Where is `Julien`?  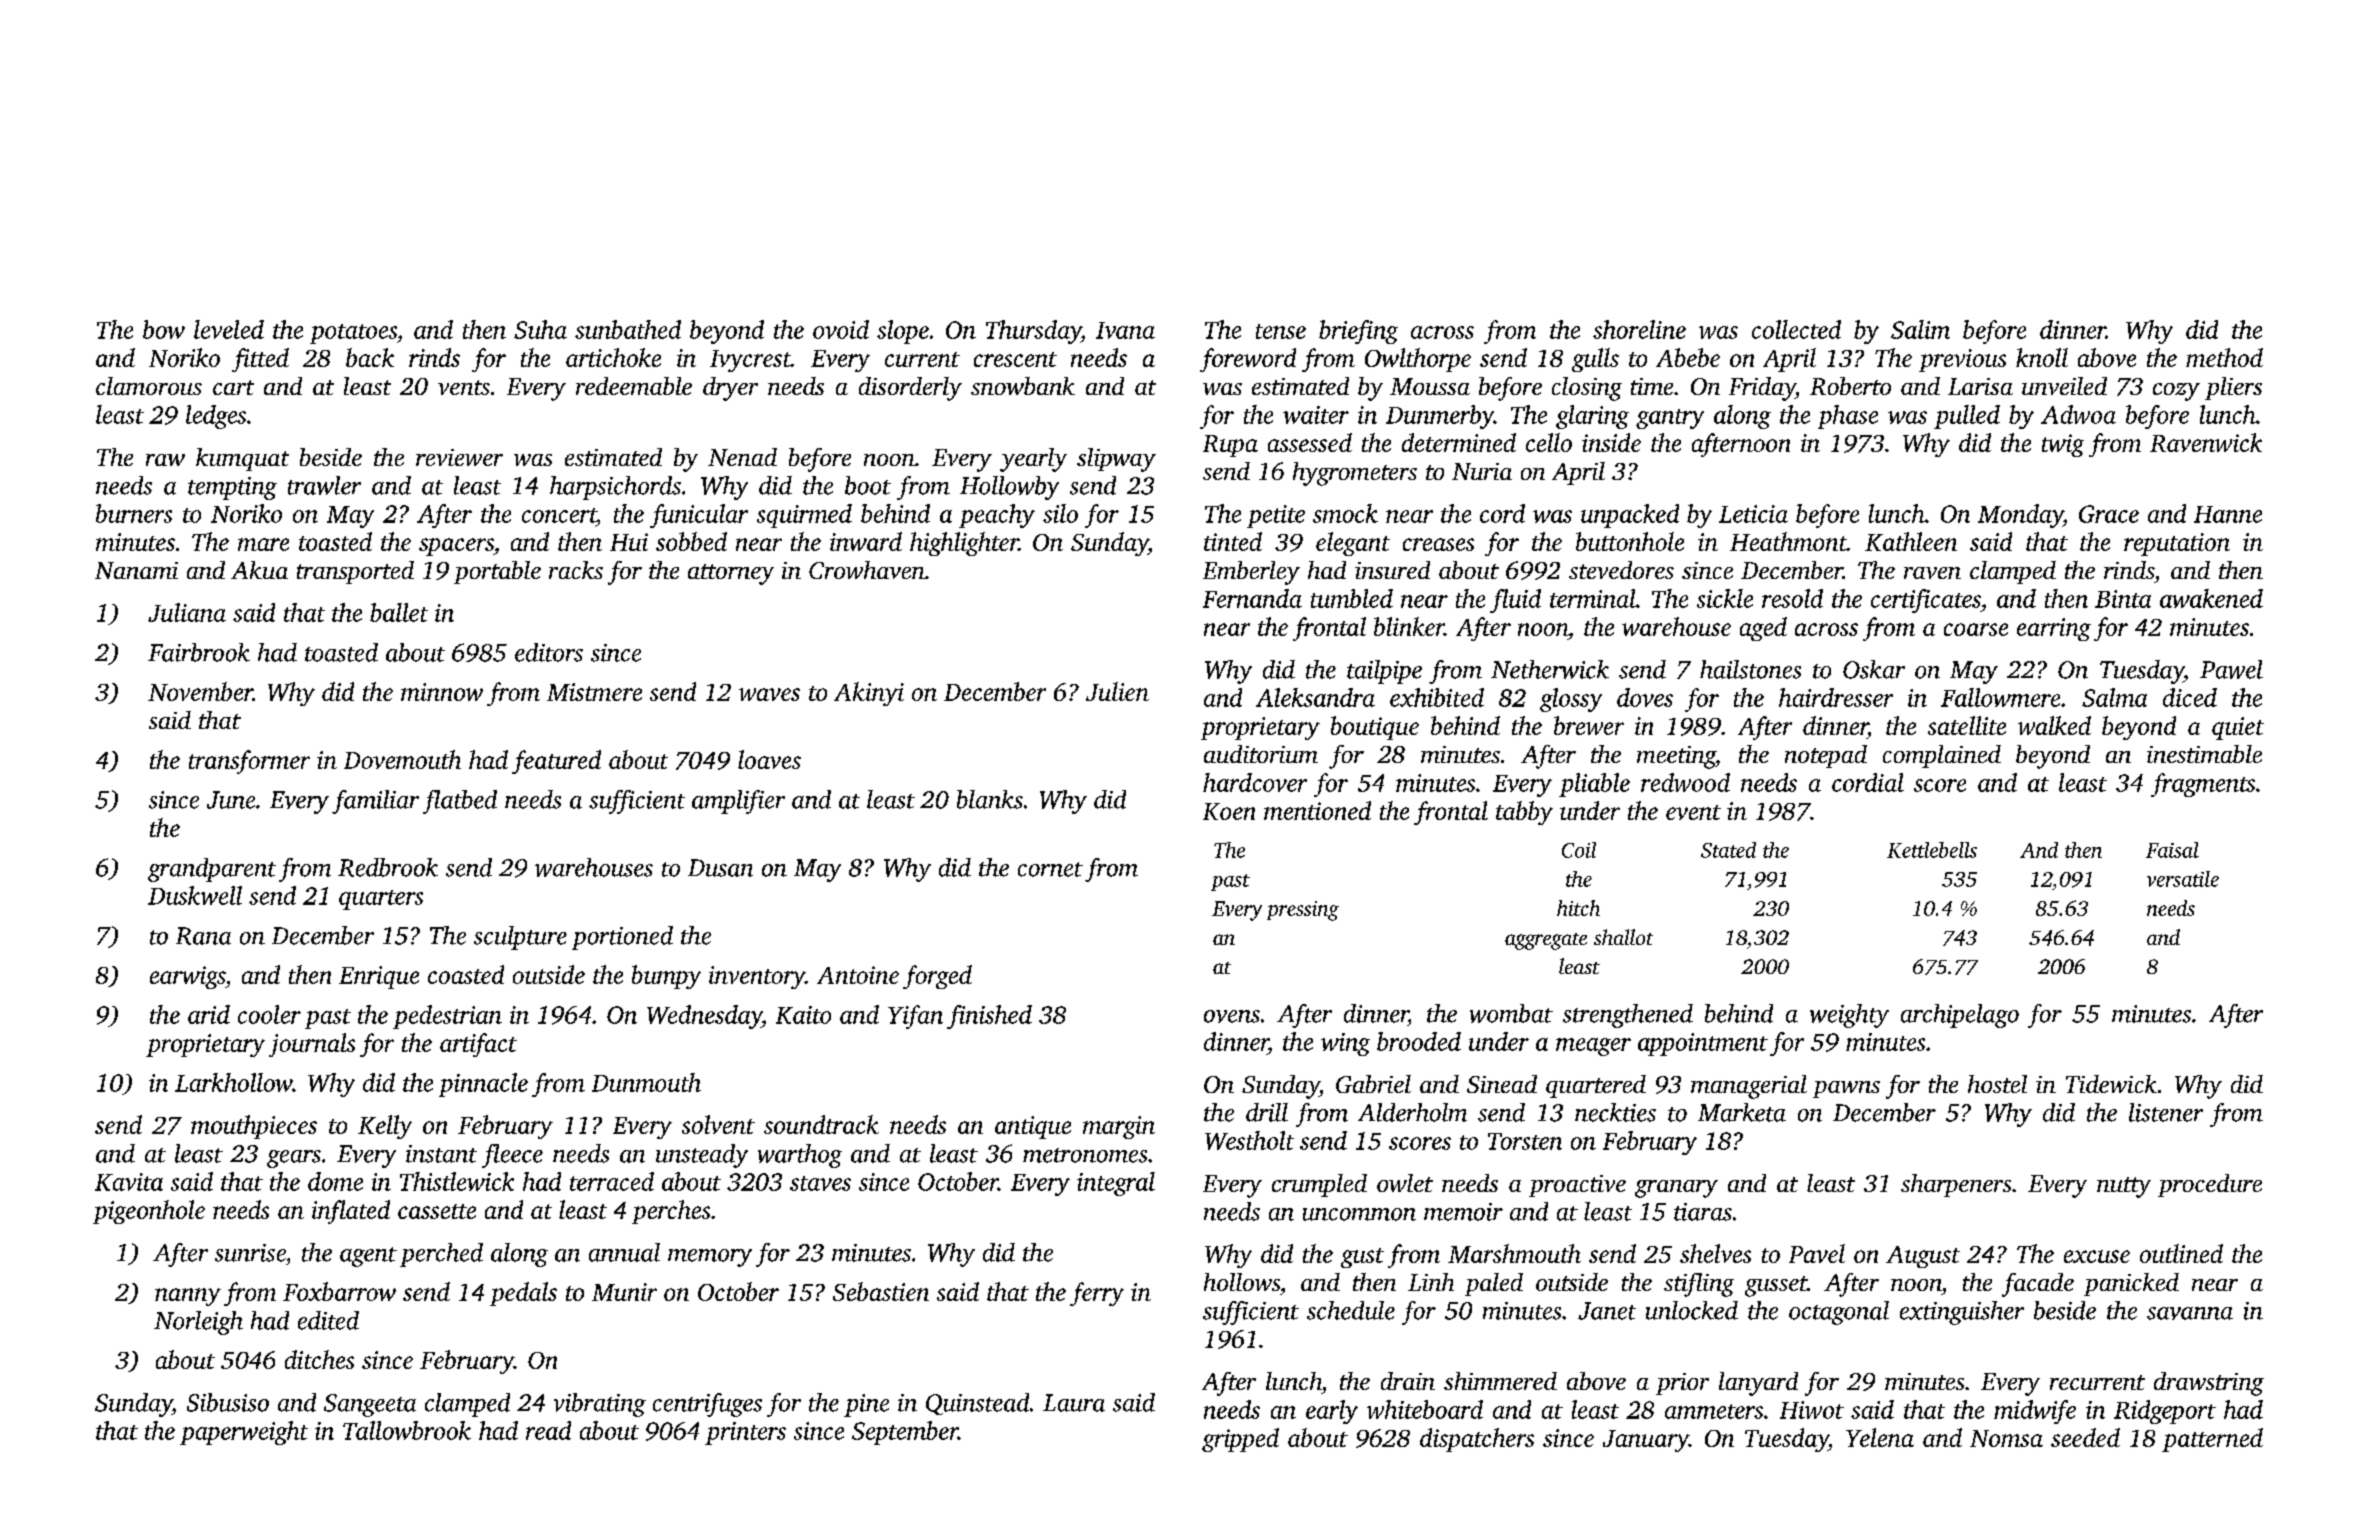 Julien is located at coordinates (1117, 691).
